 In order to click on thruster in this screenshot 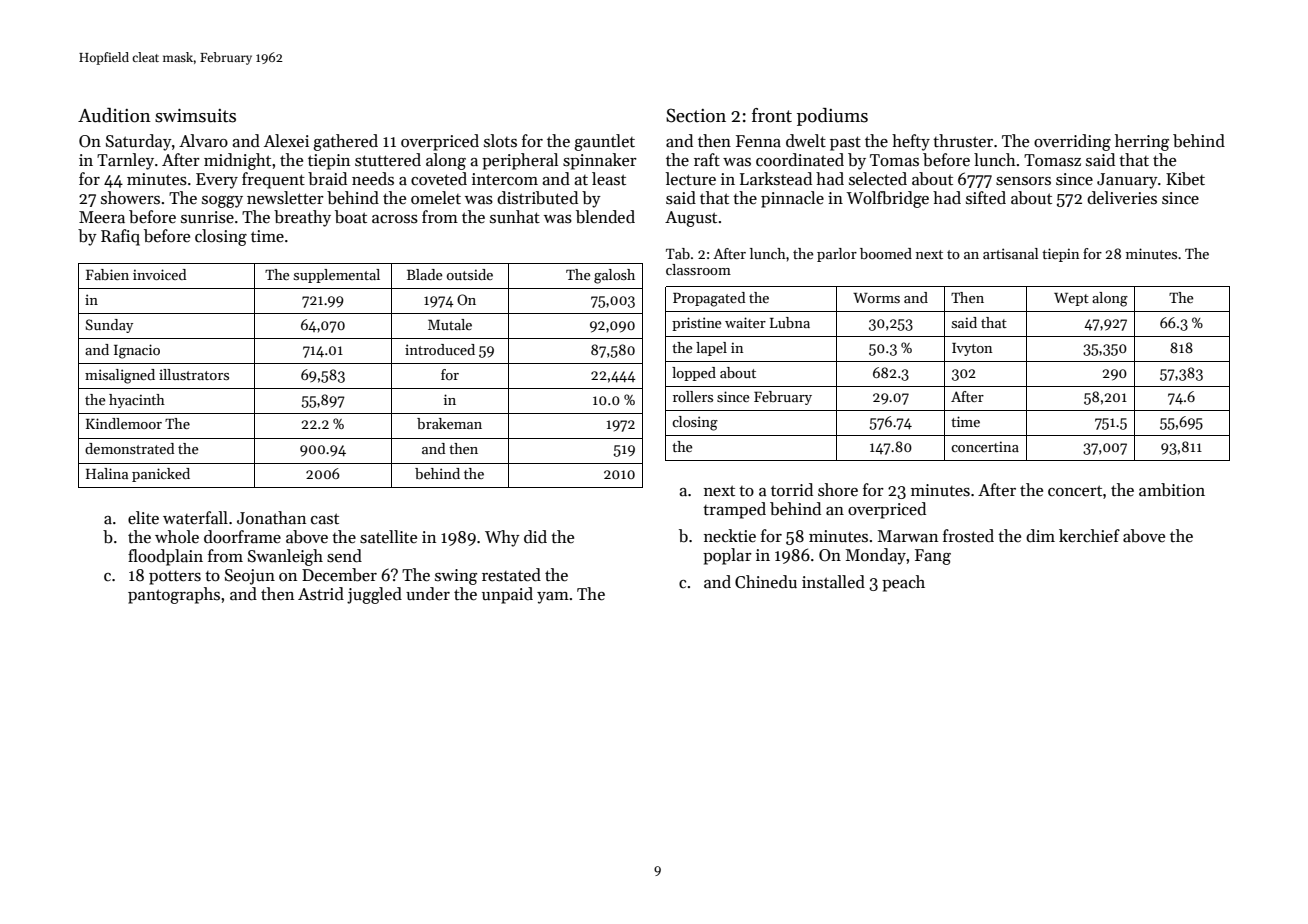, I will do `click(963, 141)`.
